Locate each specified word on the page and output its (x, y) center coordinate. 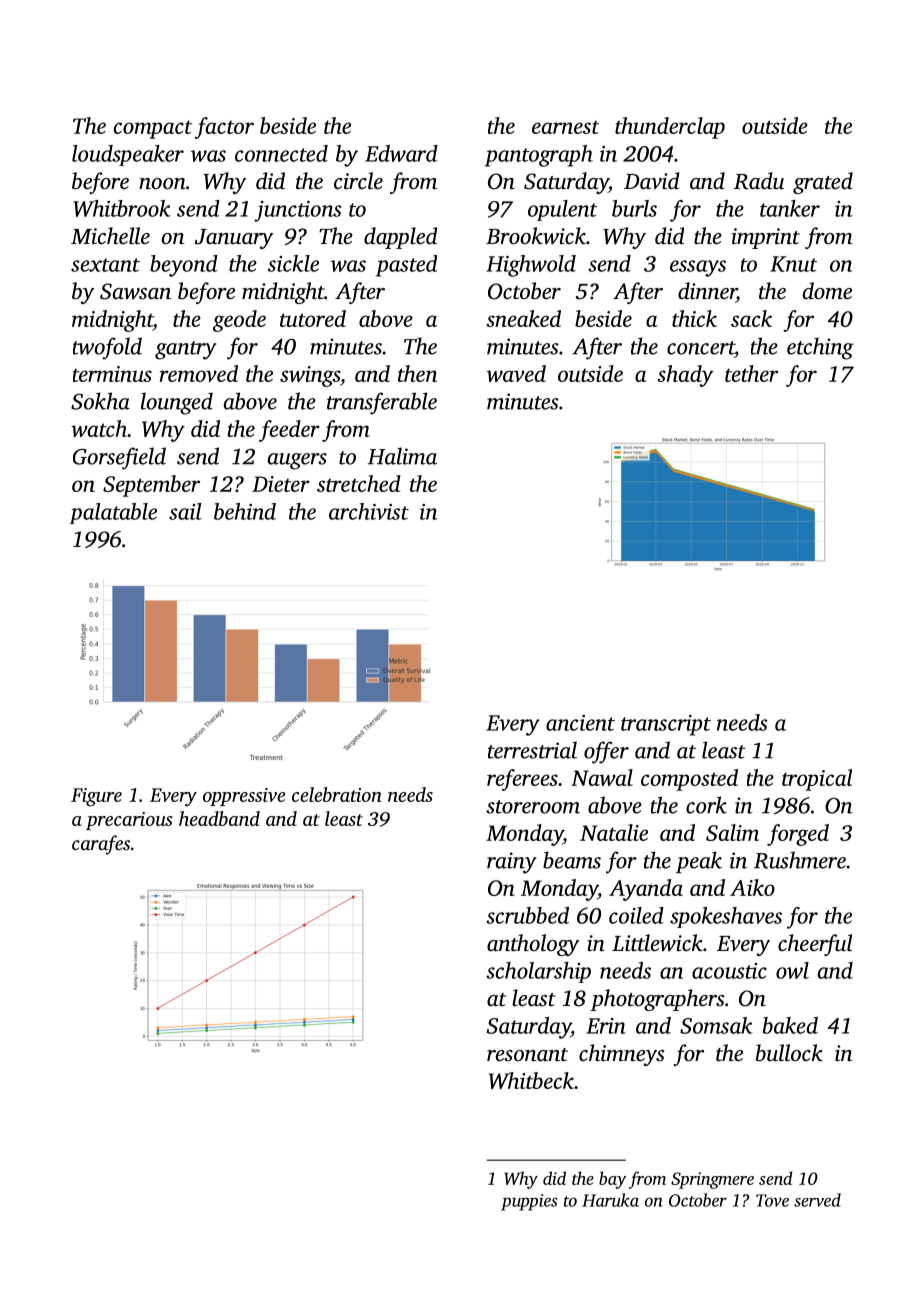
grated (823, 183)
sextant (105, 265)
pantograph (539, 156)
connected (281, 153)
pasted (406, 266)
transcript (666, 725)
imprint (766, 238)
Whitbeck (531, 1080)
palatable (113, 513)
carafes (101, 845)
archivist (369, 511)
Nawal (602, 777)
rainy (511, 863)
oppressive (244, 797)
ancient (580, 723)
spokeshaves (726, 917)
